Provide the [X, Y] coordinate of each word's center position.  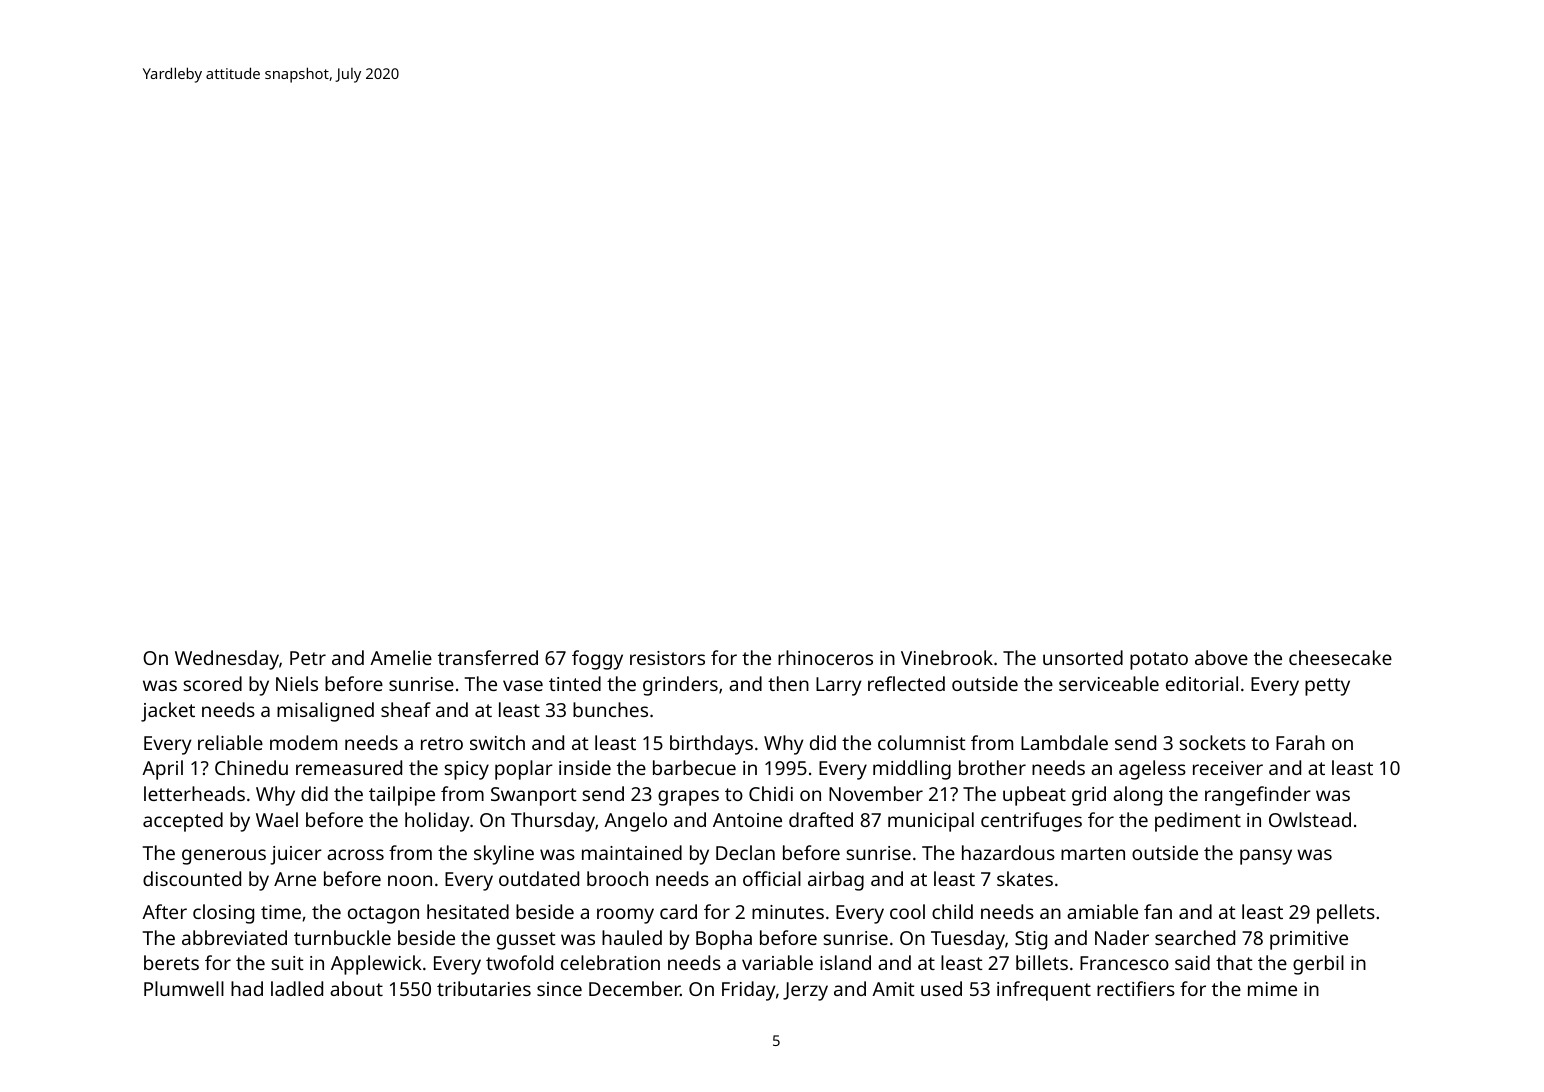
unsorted [1083, 657]
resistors [667, 658]
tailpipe [402, 796]
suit [288, 963]
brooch [617, 878]
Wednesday [227, 660]
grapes [688, 798]
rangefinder [1258, 796]
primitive [1309, 940]
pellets [1346, 914]
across [355, 854]
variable [777, 962]
